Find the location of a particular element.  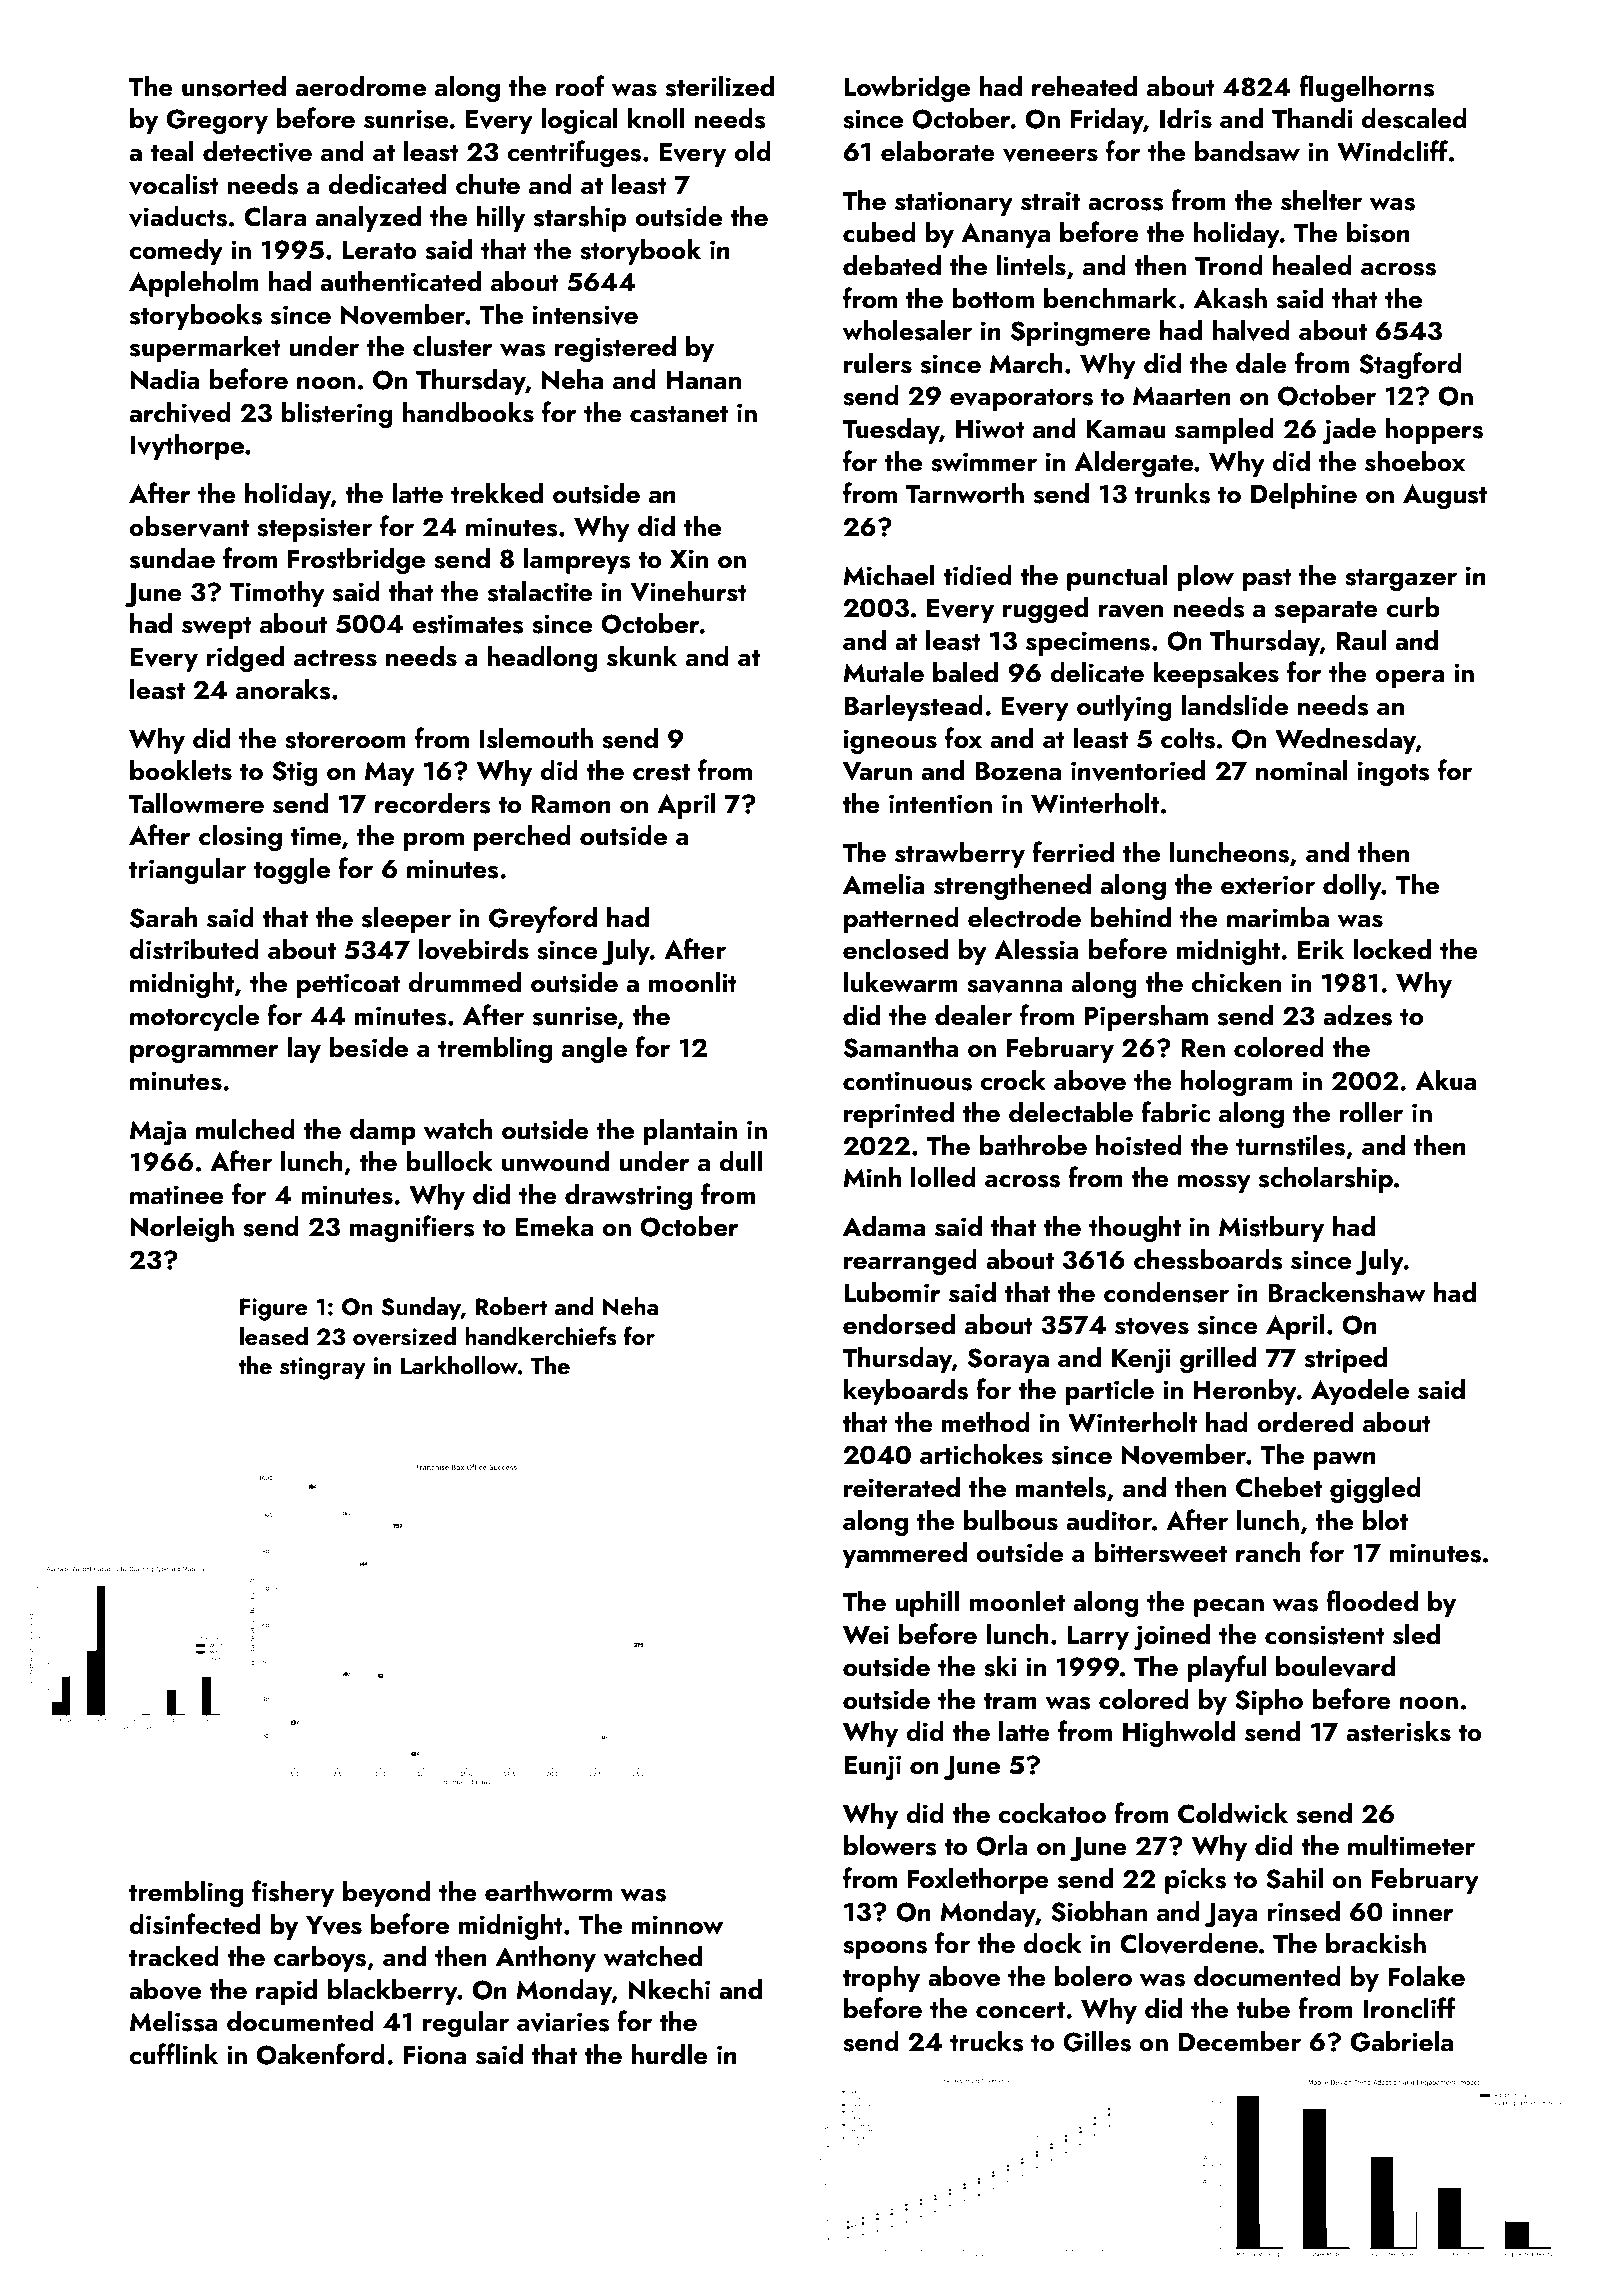

supermarket is located at coordinates (205, 349).
